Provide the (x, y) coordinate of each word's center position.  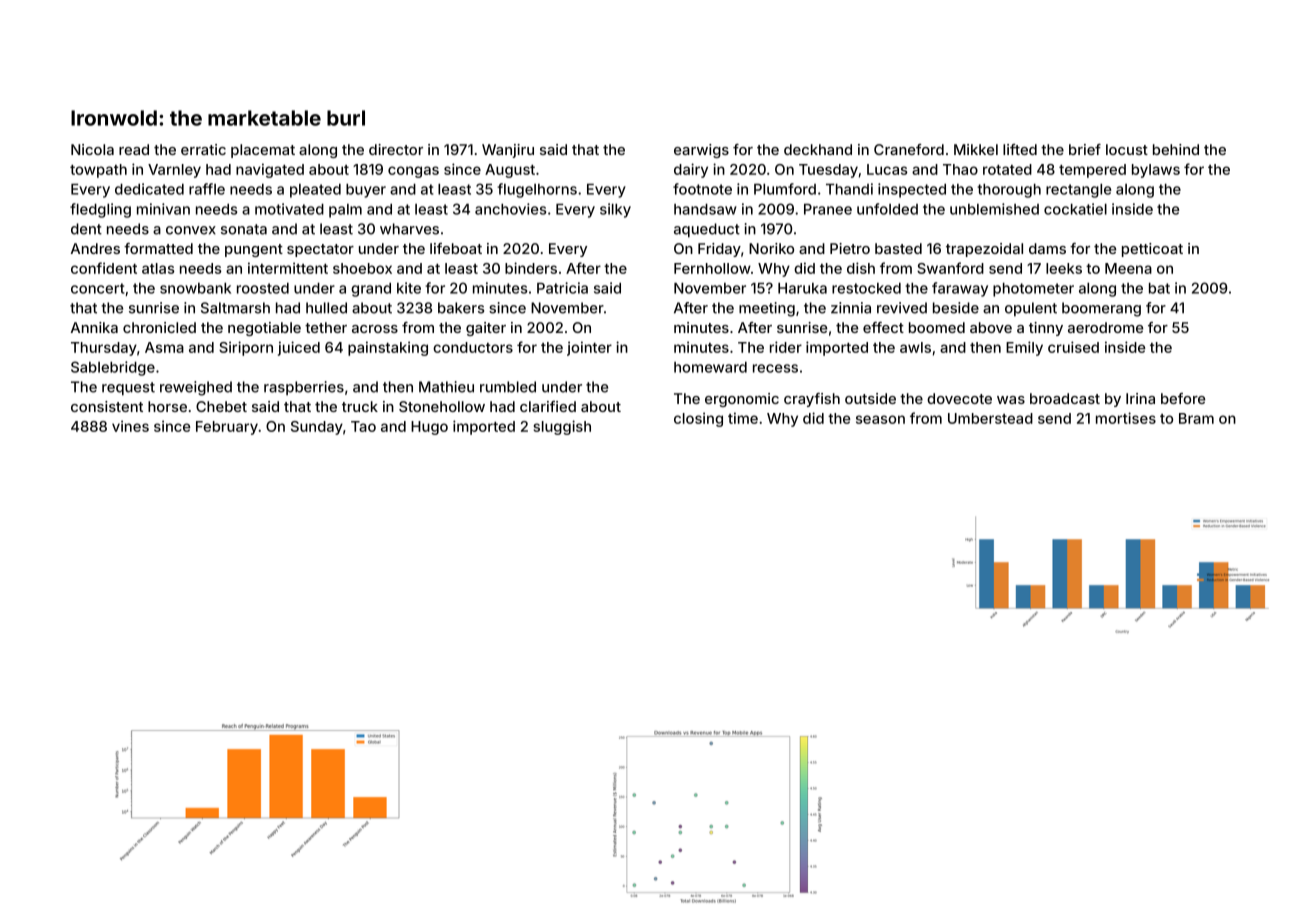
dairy (691, 170)
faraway (960, 289)
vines (130, 426)
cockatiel (1075, 209)
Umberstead (990, 418)
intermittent (288, 268)
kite (409, 288)
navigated (270, 170)
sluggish (562, 427)
